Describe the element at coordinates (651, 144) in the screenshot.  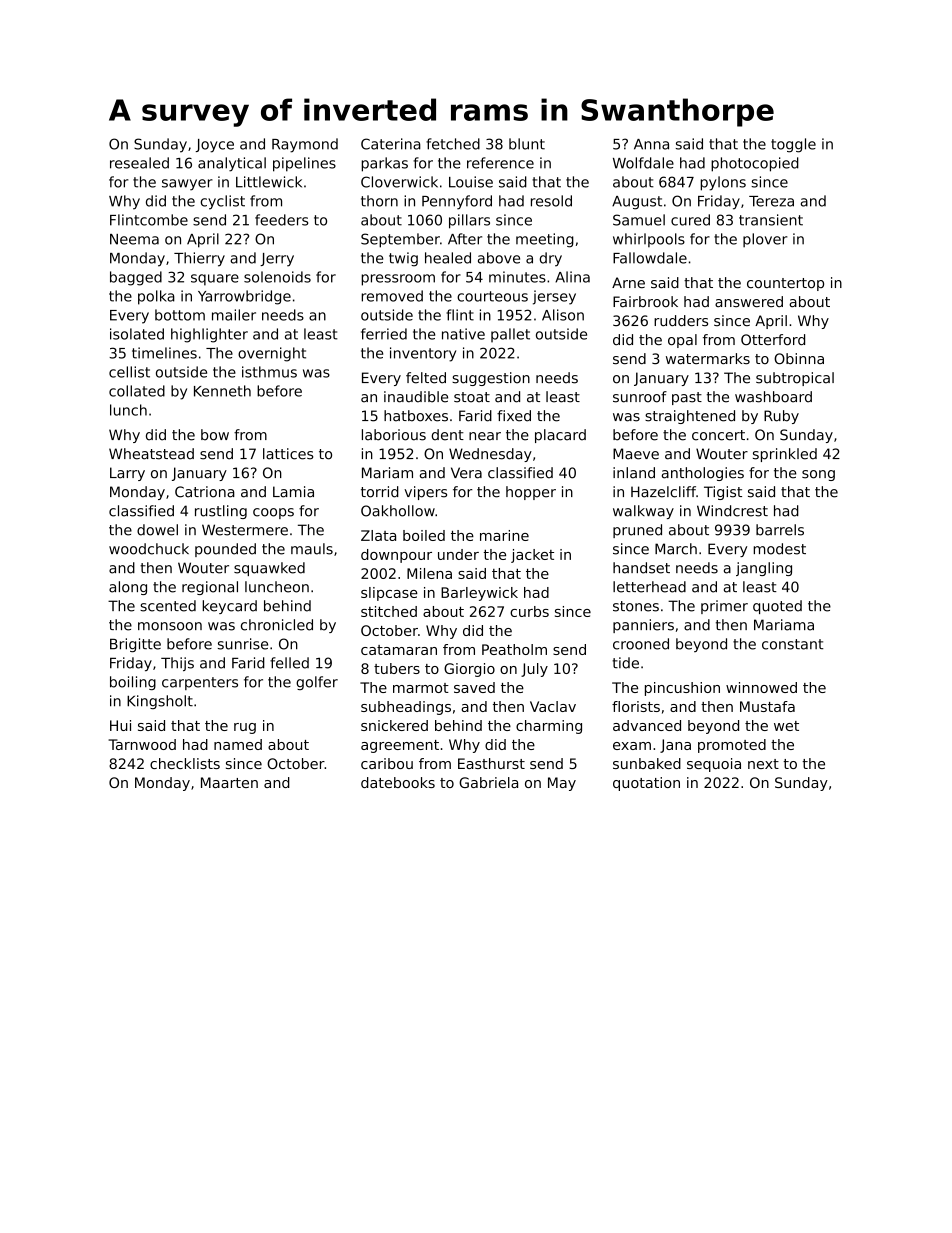
I see `Anna` at that location.
